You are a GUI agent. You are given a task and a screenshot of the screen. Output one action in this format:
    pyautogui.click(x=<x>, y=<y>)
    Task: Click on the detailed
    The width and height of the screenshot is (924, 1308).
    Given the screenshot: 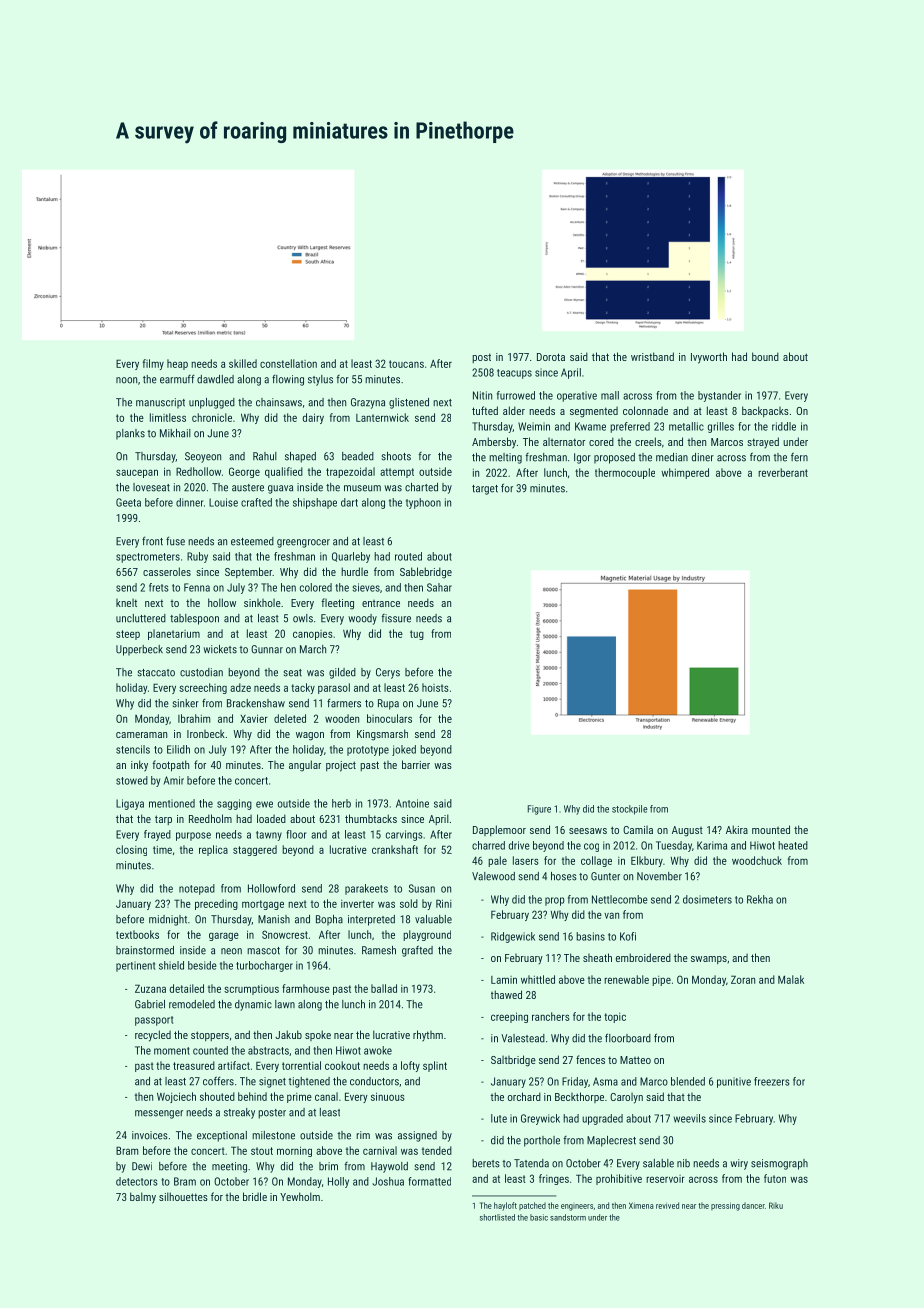 What is the action you would take?
    pyautogui.click(x=187, y=988)
